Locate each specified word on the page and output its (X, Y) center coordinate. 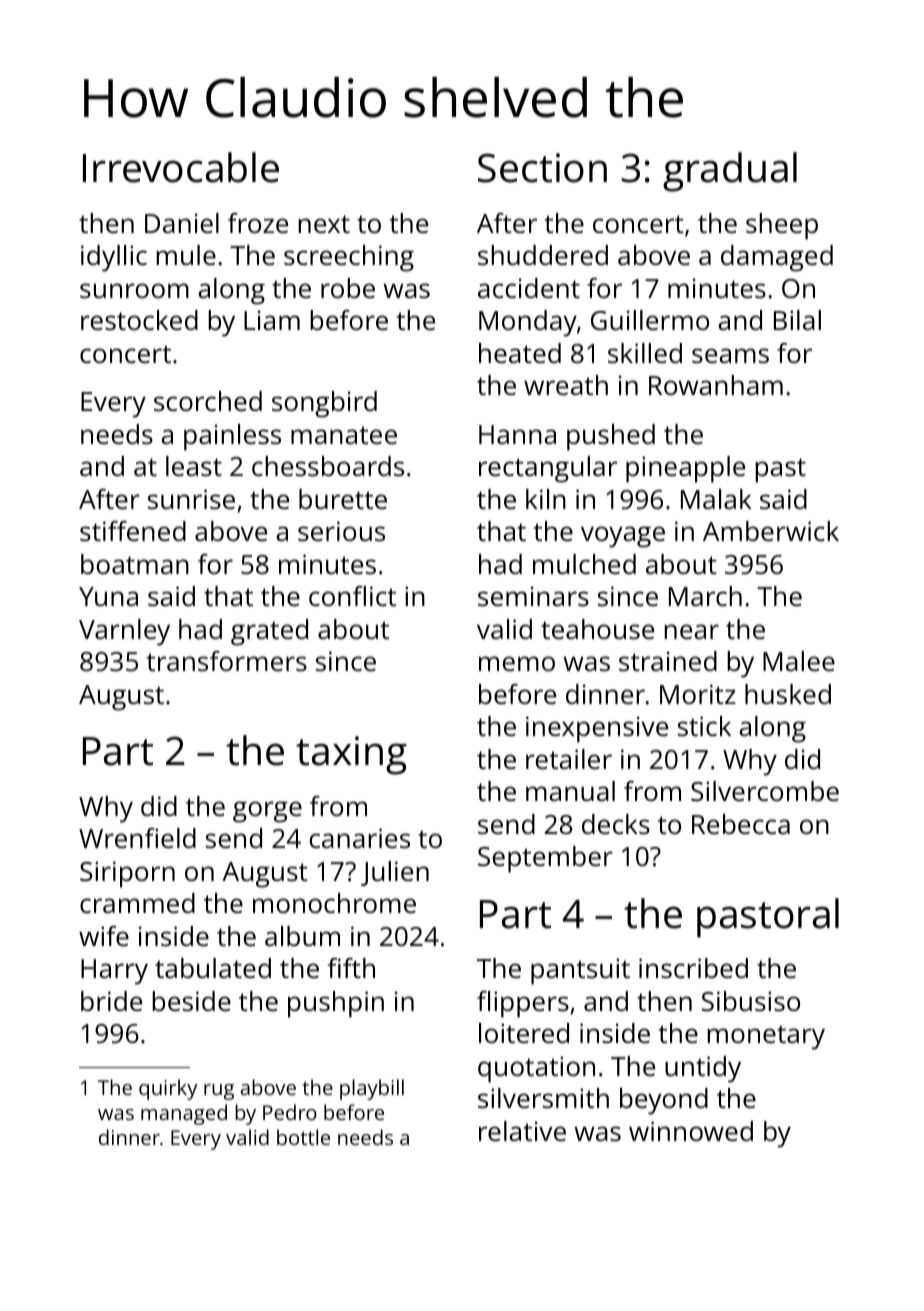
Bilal (797, 320)
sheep (782, 226)
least (194, 466)
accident (529, 288)
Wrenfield (137, 838)
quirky (168, 1089)
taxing (351, 755)
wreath (566, 385)
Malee (799, 661)
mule (186, 255)
